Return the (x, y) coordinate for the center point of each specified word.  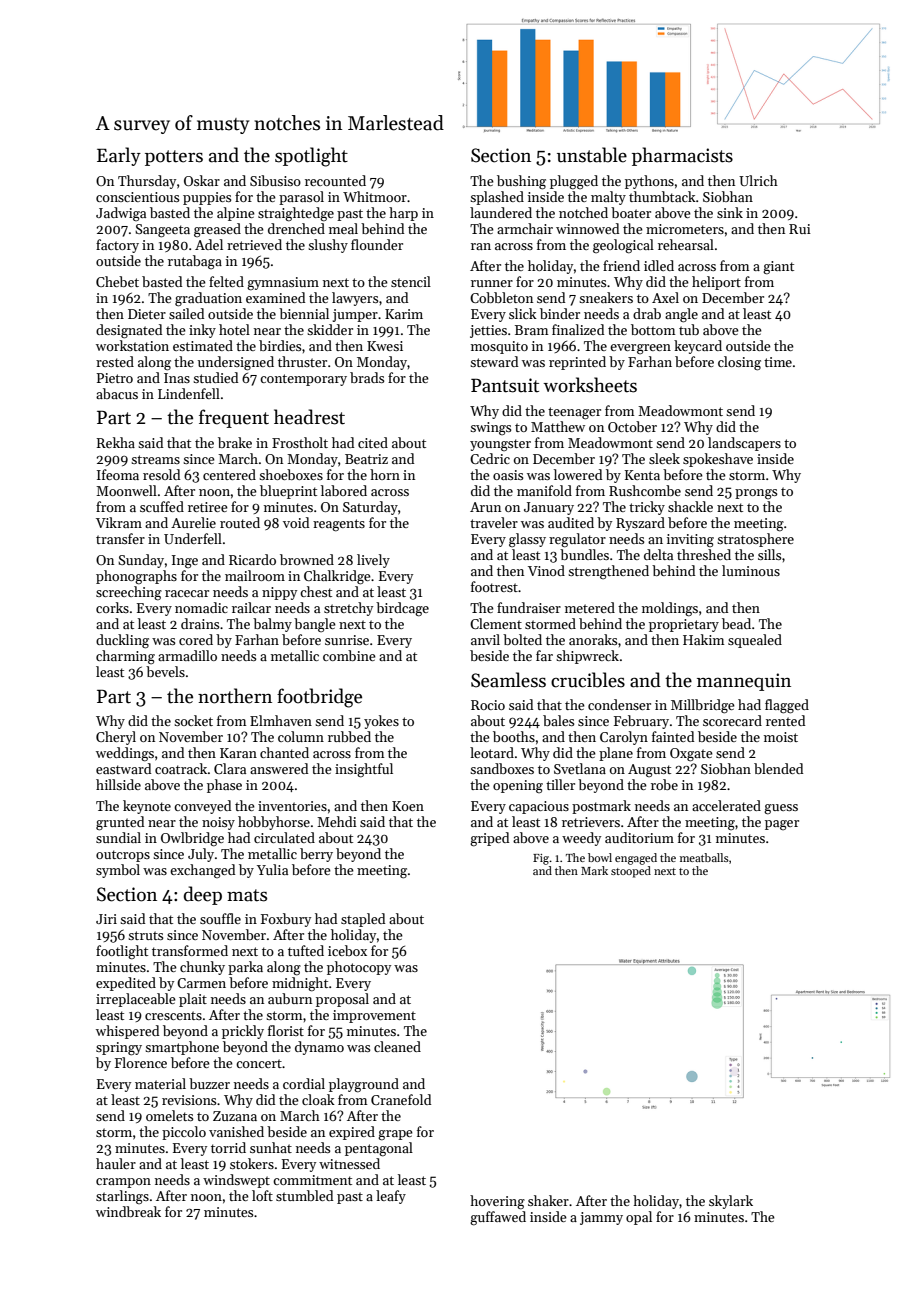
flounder (377, 244)
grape (395, 1135)
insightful (364, 770)
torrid (228, 1147)
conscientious (137, 197)
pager (782, 825)
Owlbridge (192, 839)
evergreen (640, 349)
